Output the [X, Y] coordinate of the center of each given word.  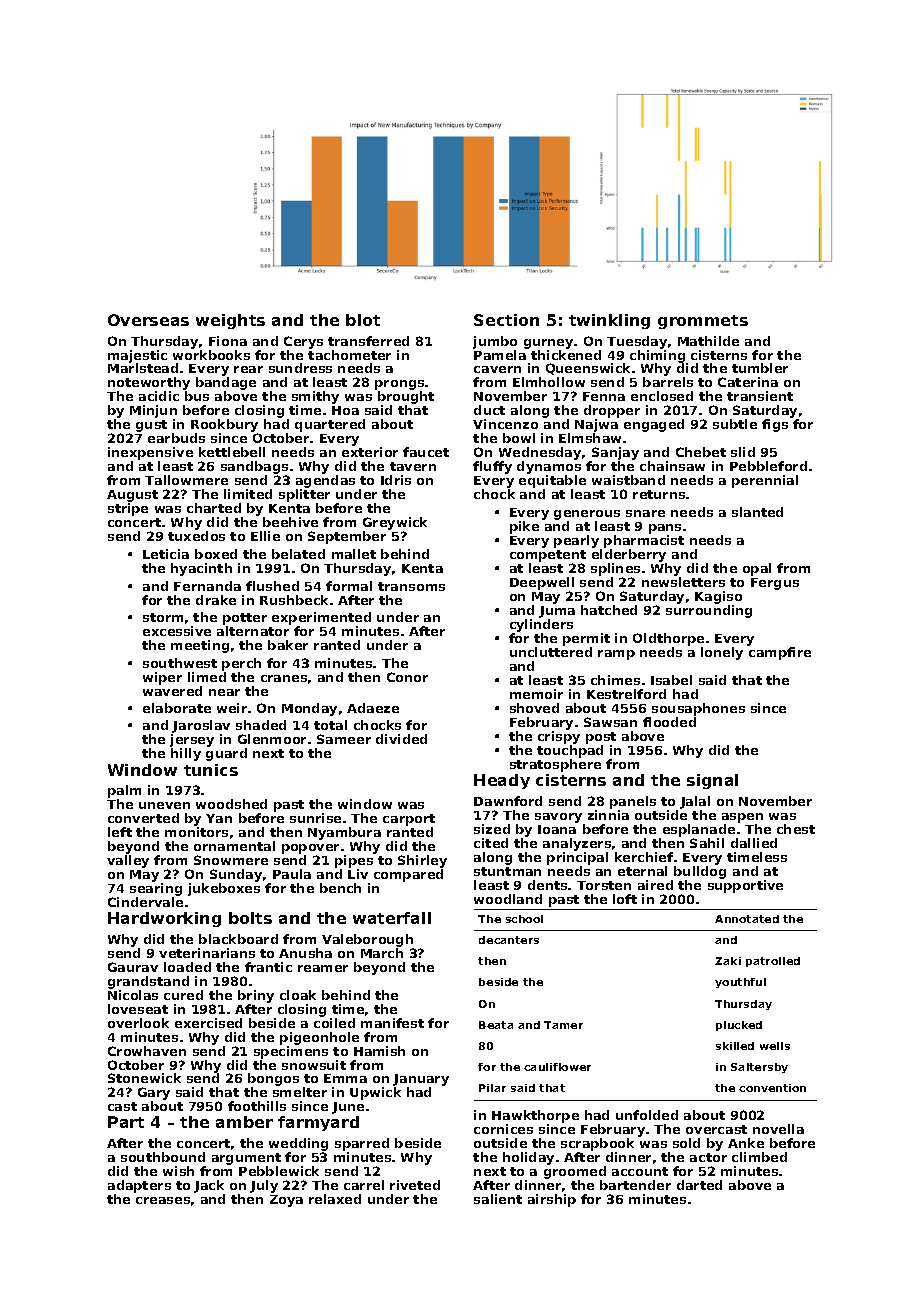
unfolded [647, 1115]
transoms [411, 586]
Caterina [748, 382]
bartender [635, 1185]
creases [163, 1200]
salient [498, 1199]
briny [256, 996]
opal [757, 569]
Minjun [153, 411]
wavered [172, 691]
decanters [509, 940]
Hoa [345, 410]
